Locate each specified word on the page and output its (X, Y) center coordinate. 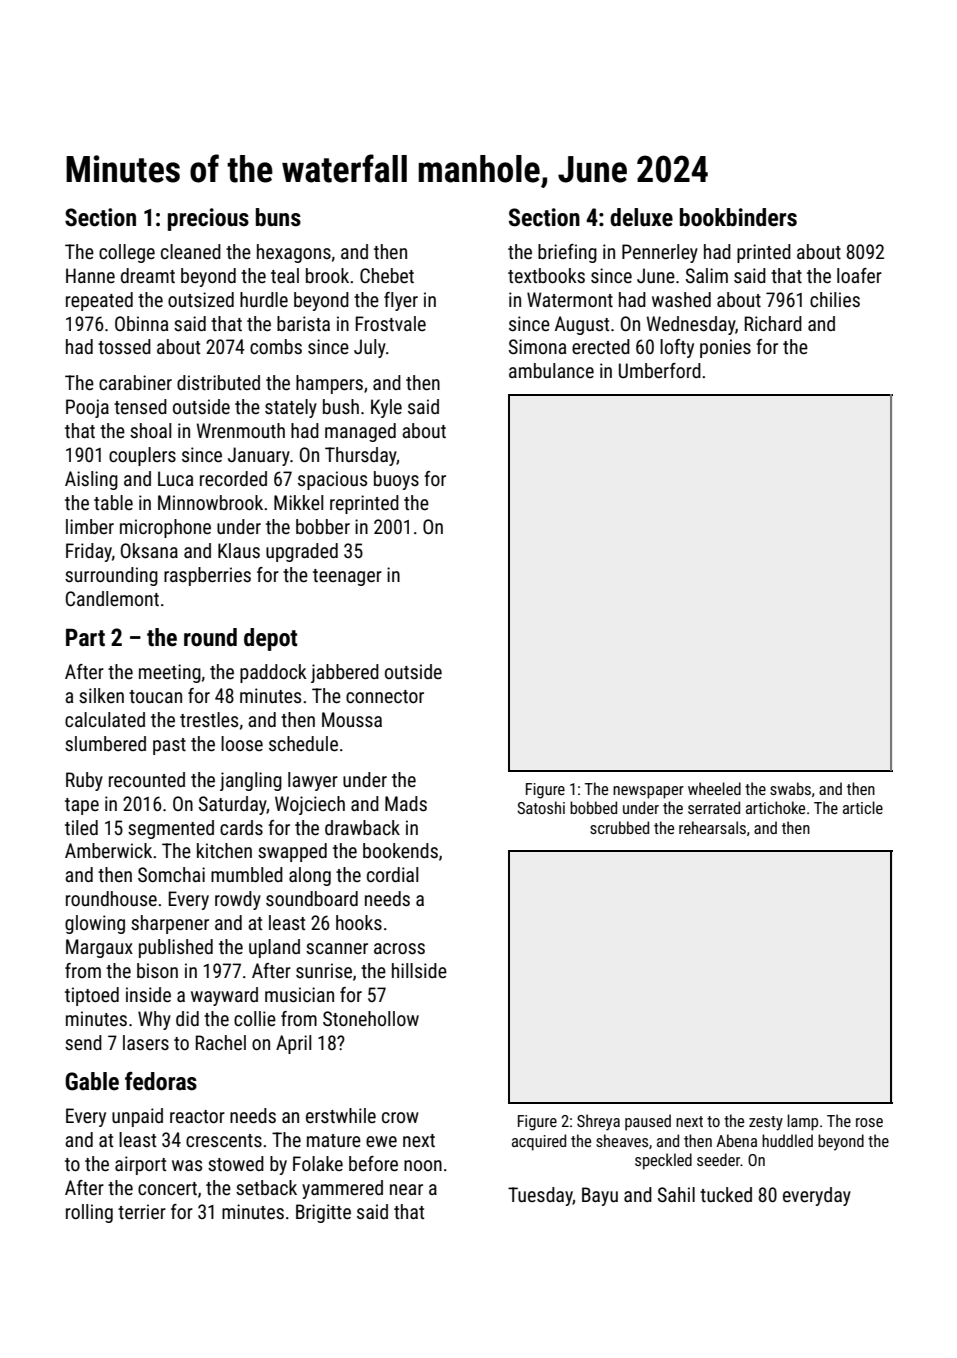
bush (341, 406)
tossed (124, 346)
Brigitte (323, 1213)
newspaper (648, 792)
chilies (835, 299)
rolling (89, 1213)
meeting (170, 673)
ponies (725, 348)
